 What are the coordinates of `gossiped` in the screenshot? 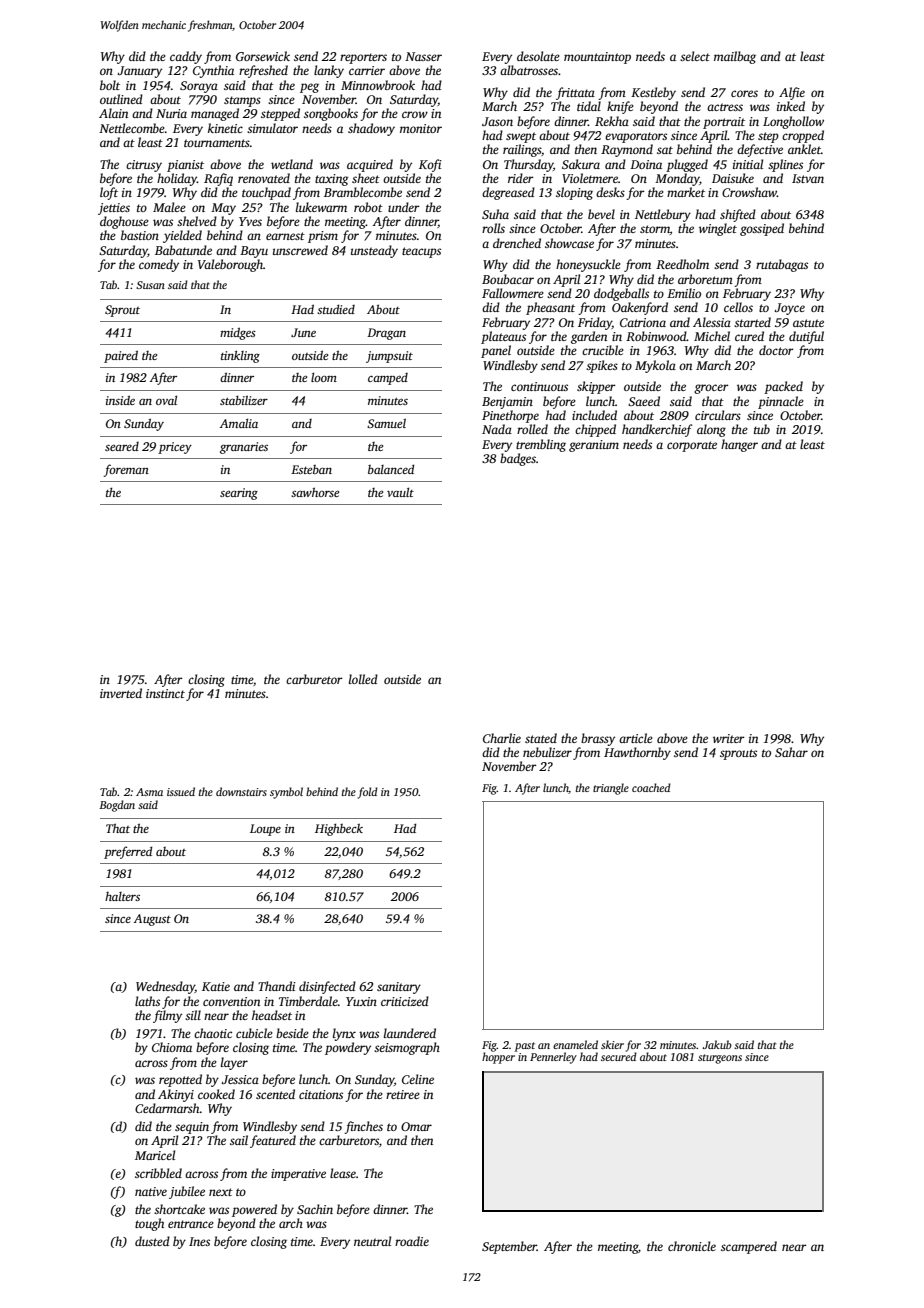 It's located at (762, 229).
